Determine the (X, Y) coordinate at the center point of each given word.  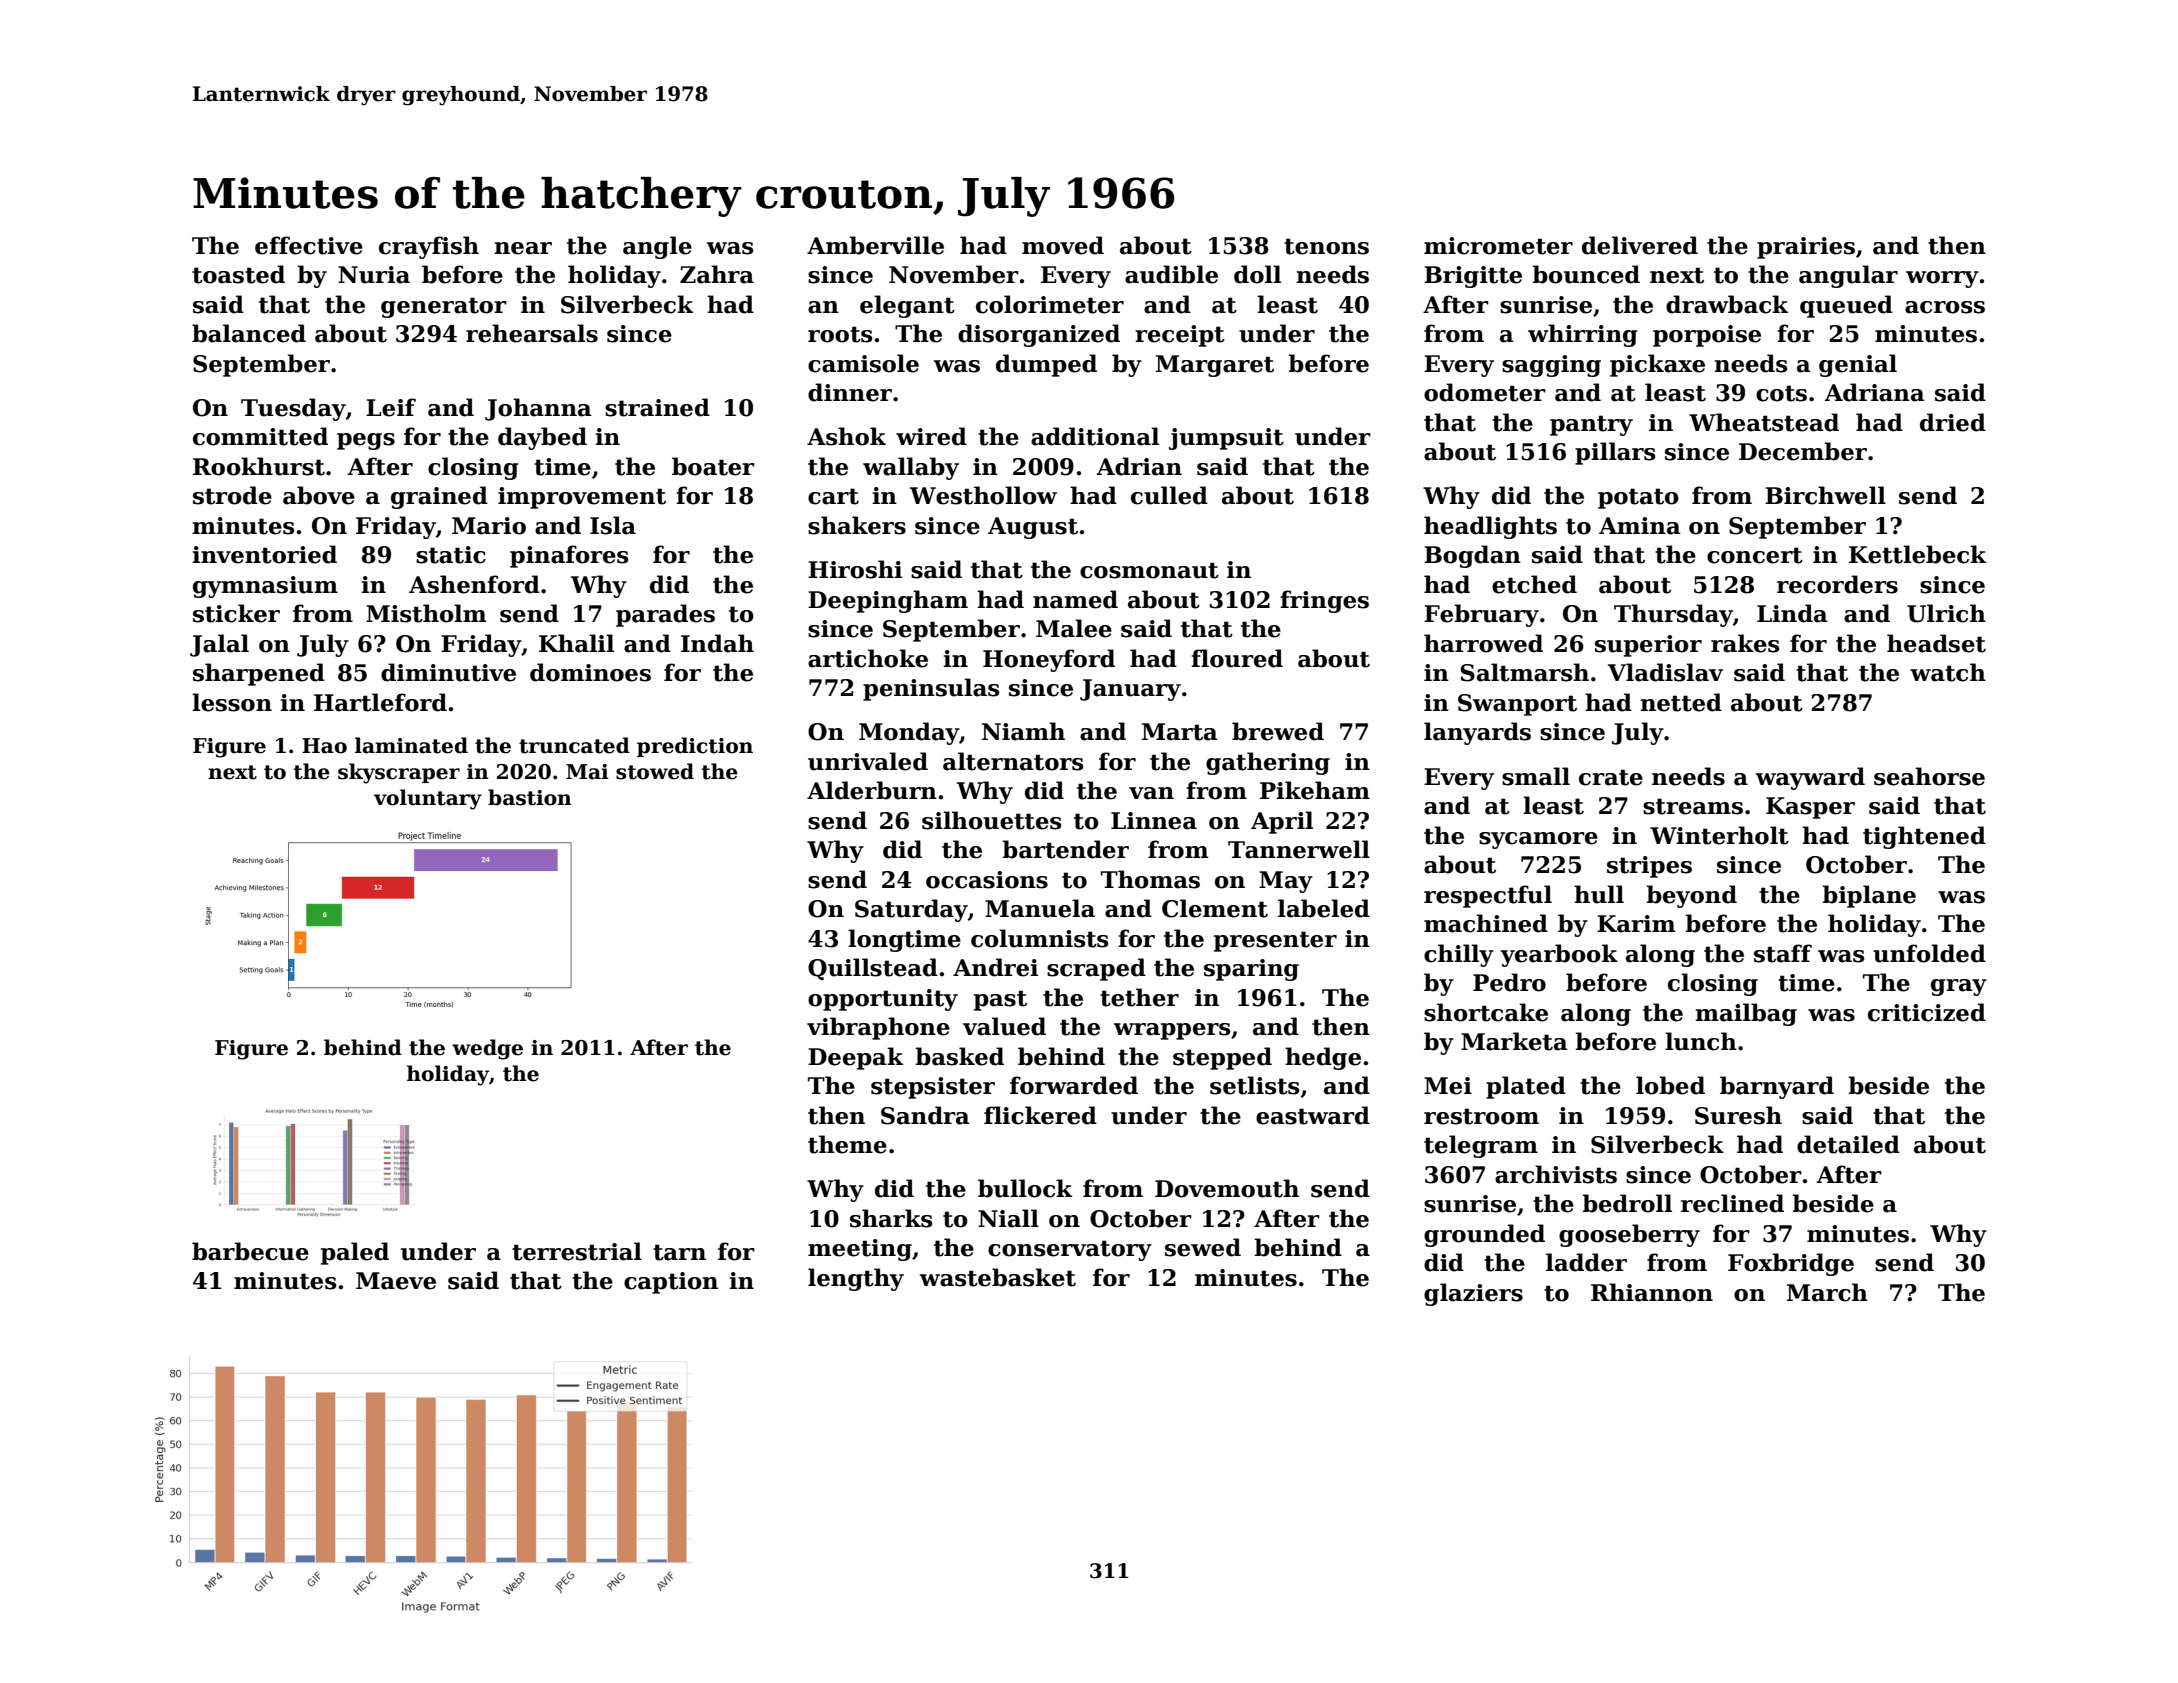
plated (1526, 1087)
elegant (907, 306)
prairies (1806, 248)
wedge (487, 1049)
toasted (238, 274)
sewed (1203, 1247)
